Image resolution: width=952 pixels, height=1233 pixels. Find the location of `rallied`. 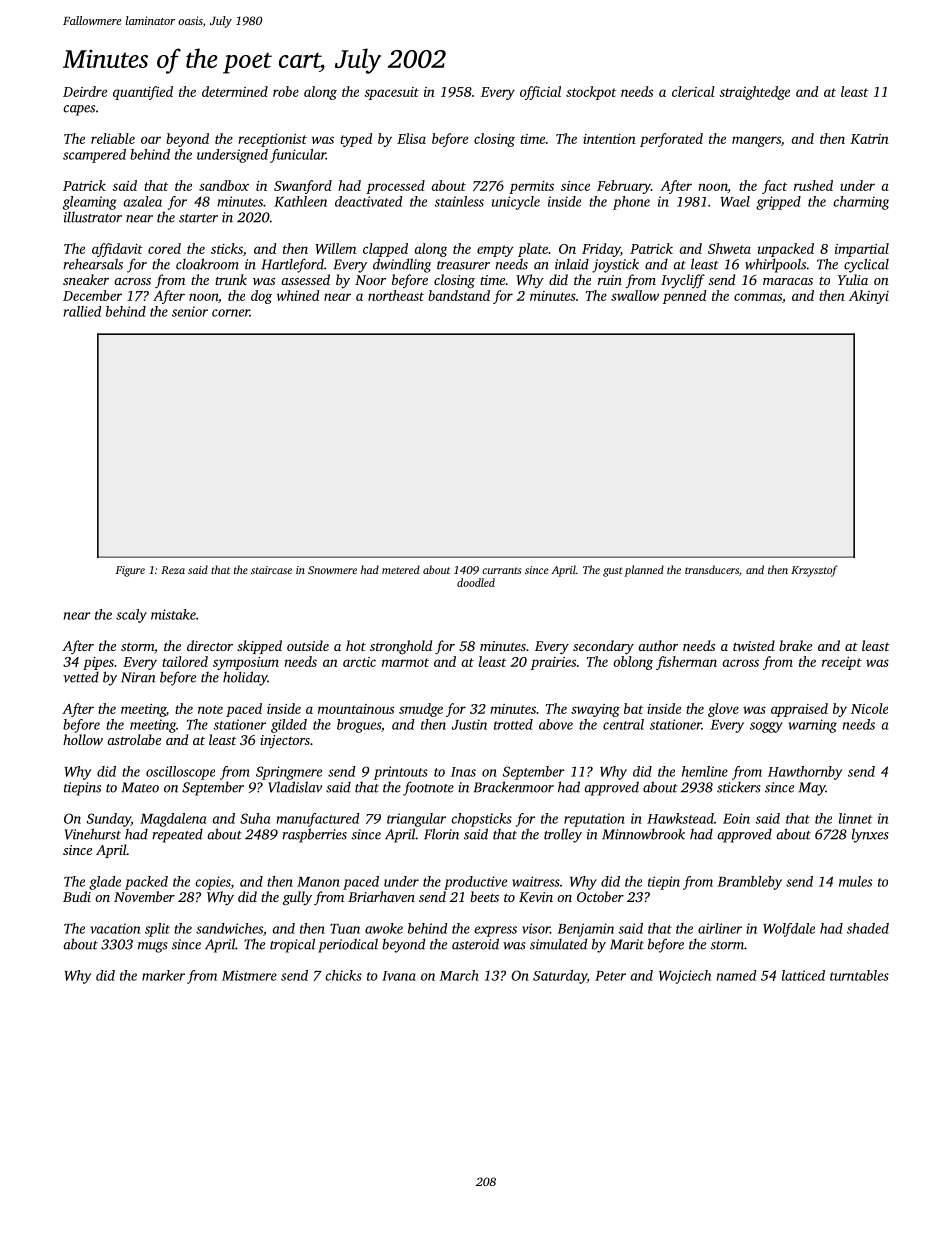

rallied is located at coordinates (82, 311).
